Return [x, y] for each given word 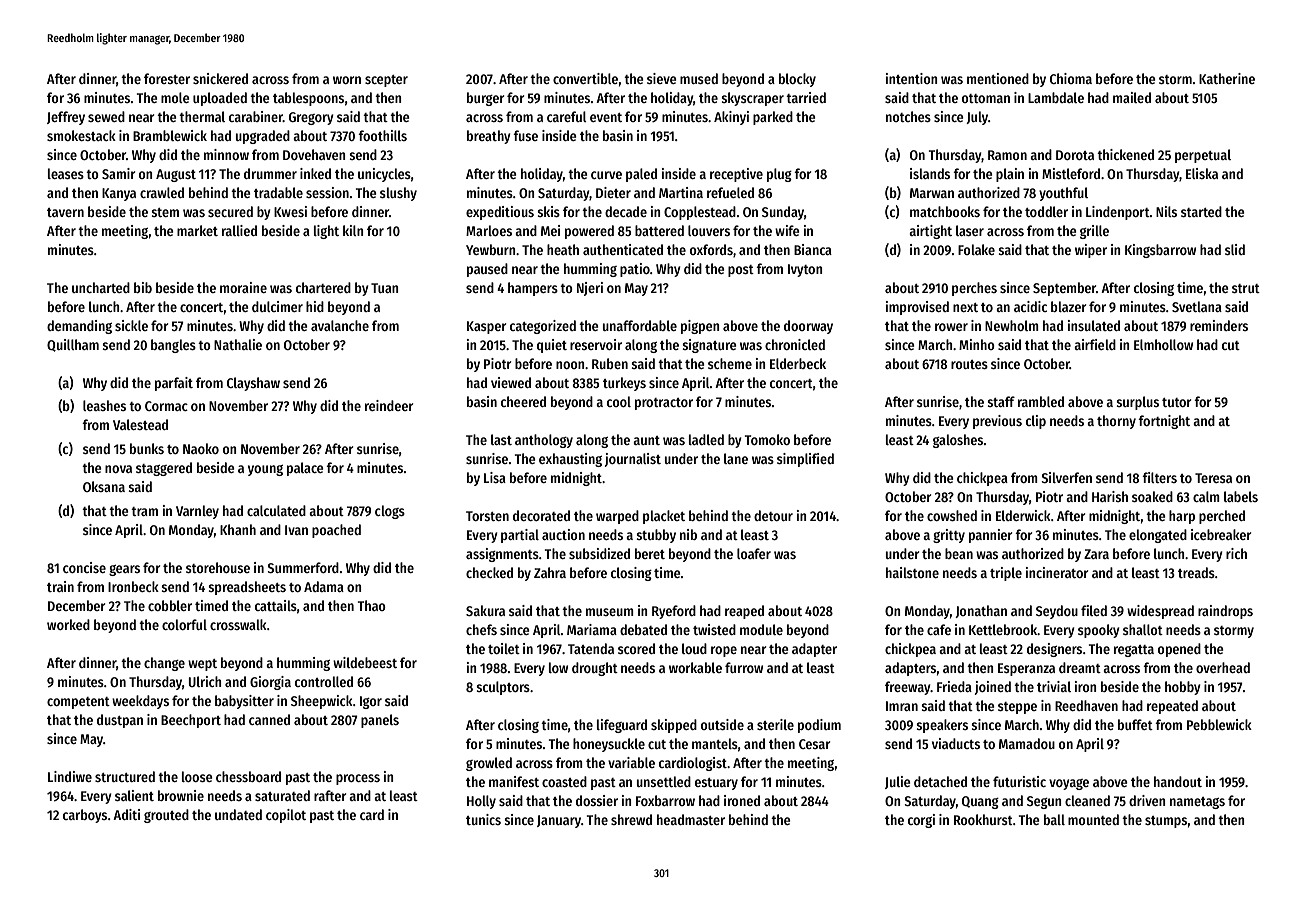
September [1064, 289]
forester [167, 78]
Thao [372, 605]
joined [993, 688]
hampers [533, 289]
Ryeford [674, 612]
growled [489, 764]
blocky [797, 80]
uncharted [101, 287]
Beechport [191, 721]
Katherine [1227, 78]
